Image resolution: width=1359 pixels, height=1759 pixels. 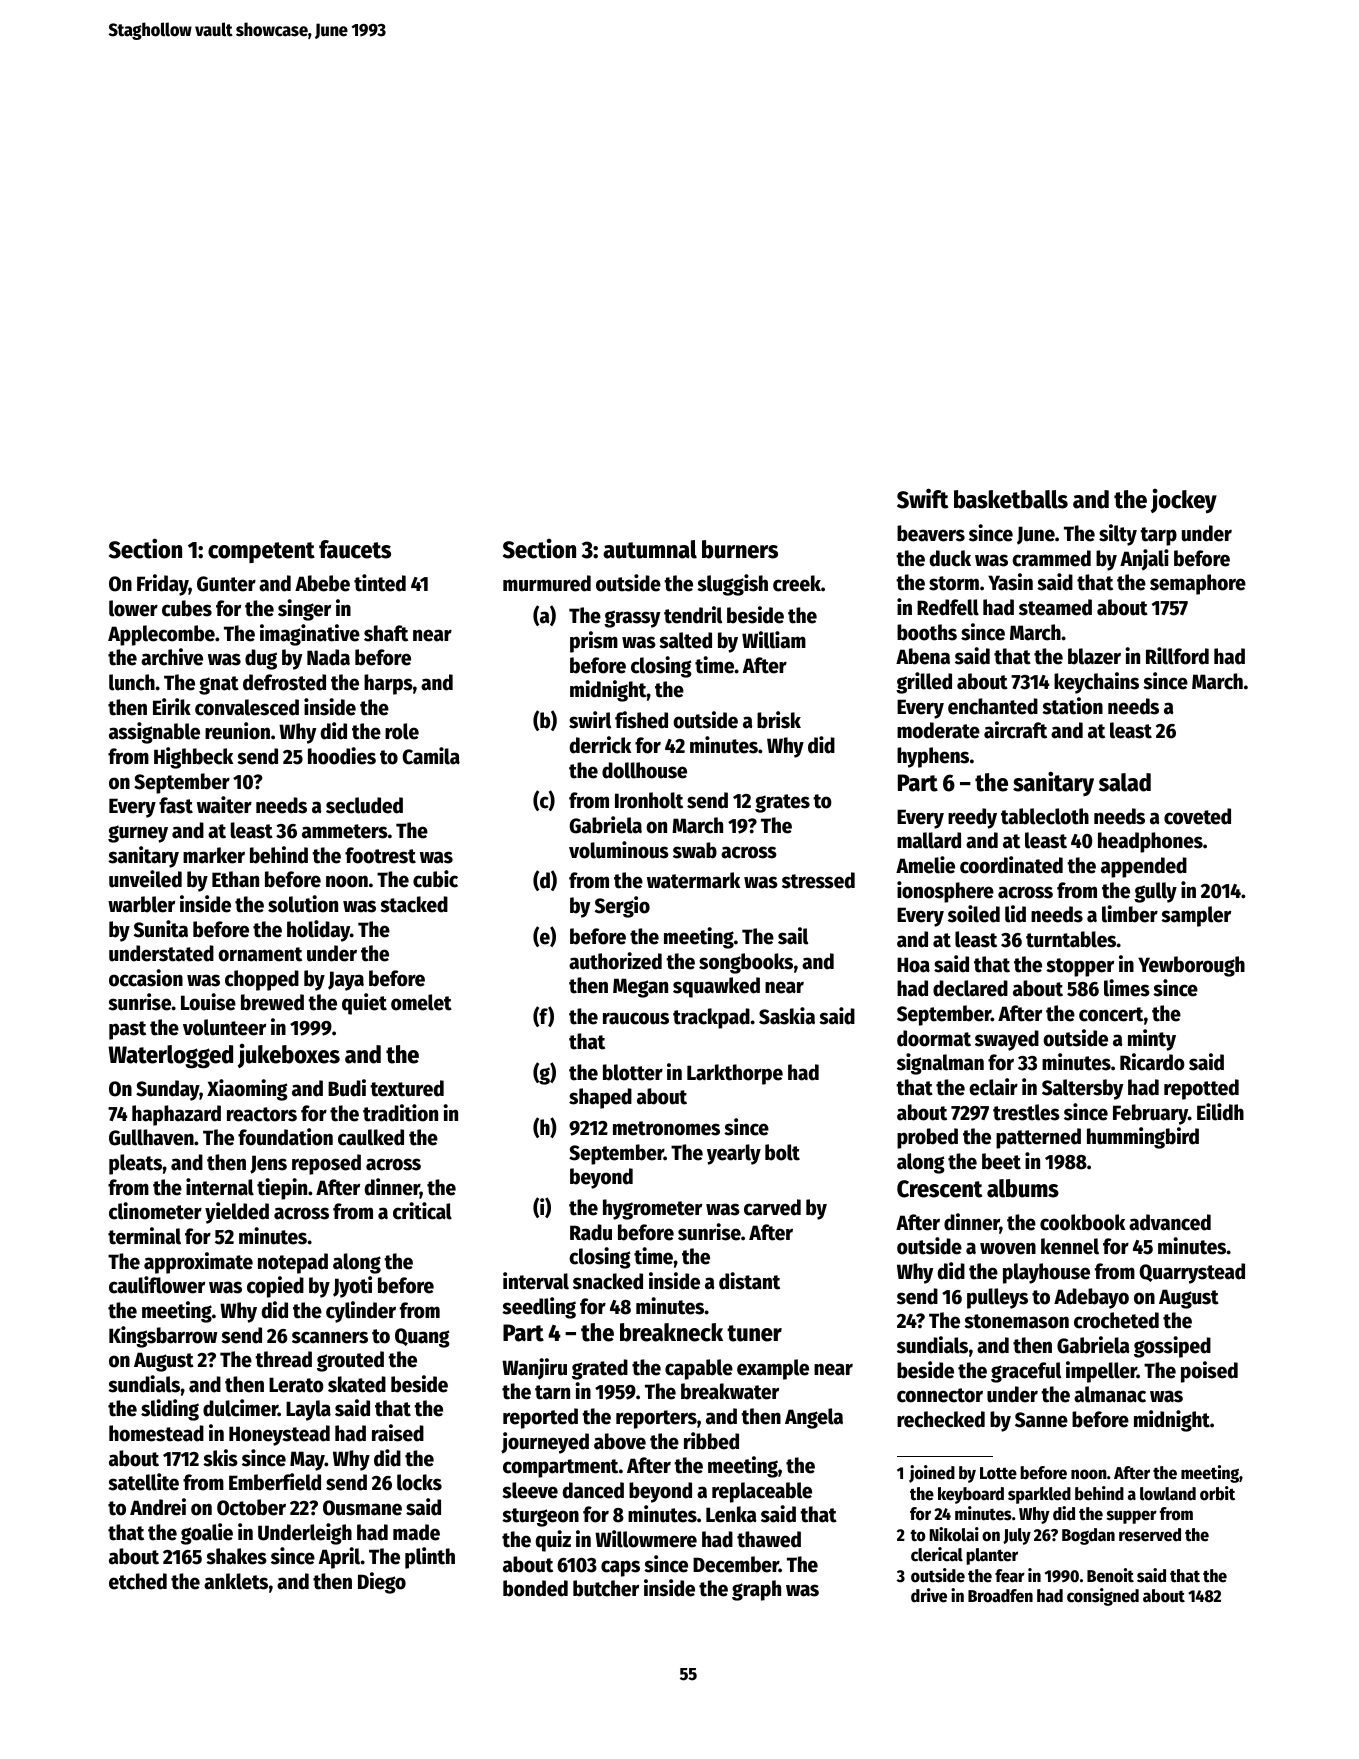 I want to click on beet, so click(x=1001, y=1161).
